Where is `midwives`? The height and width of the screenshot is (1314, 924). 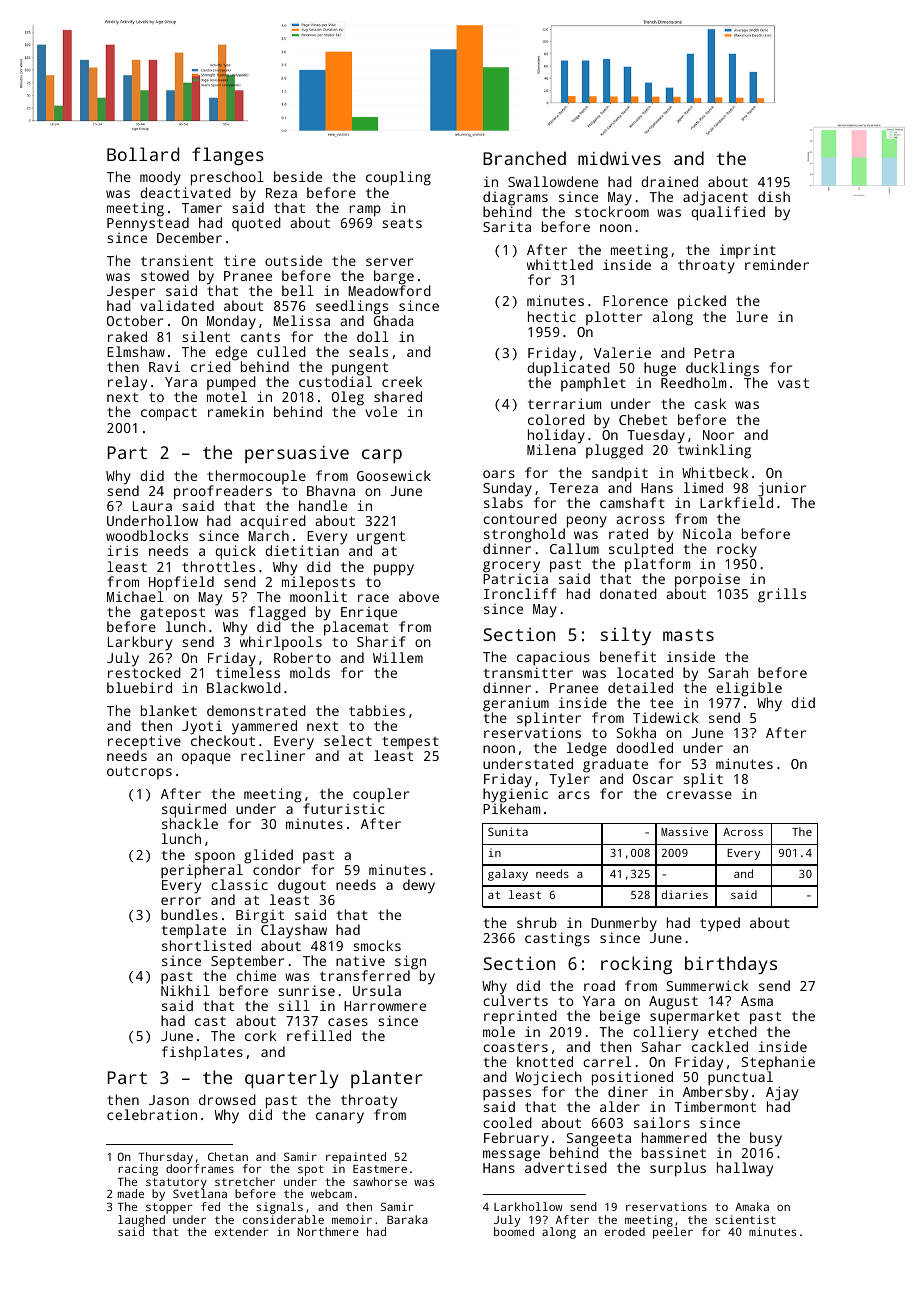 midwives is located at coordinates (619, 158).
